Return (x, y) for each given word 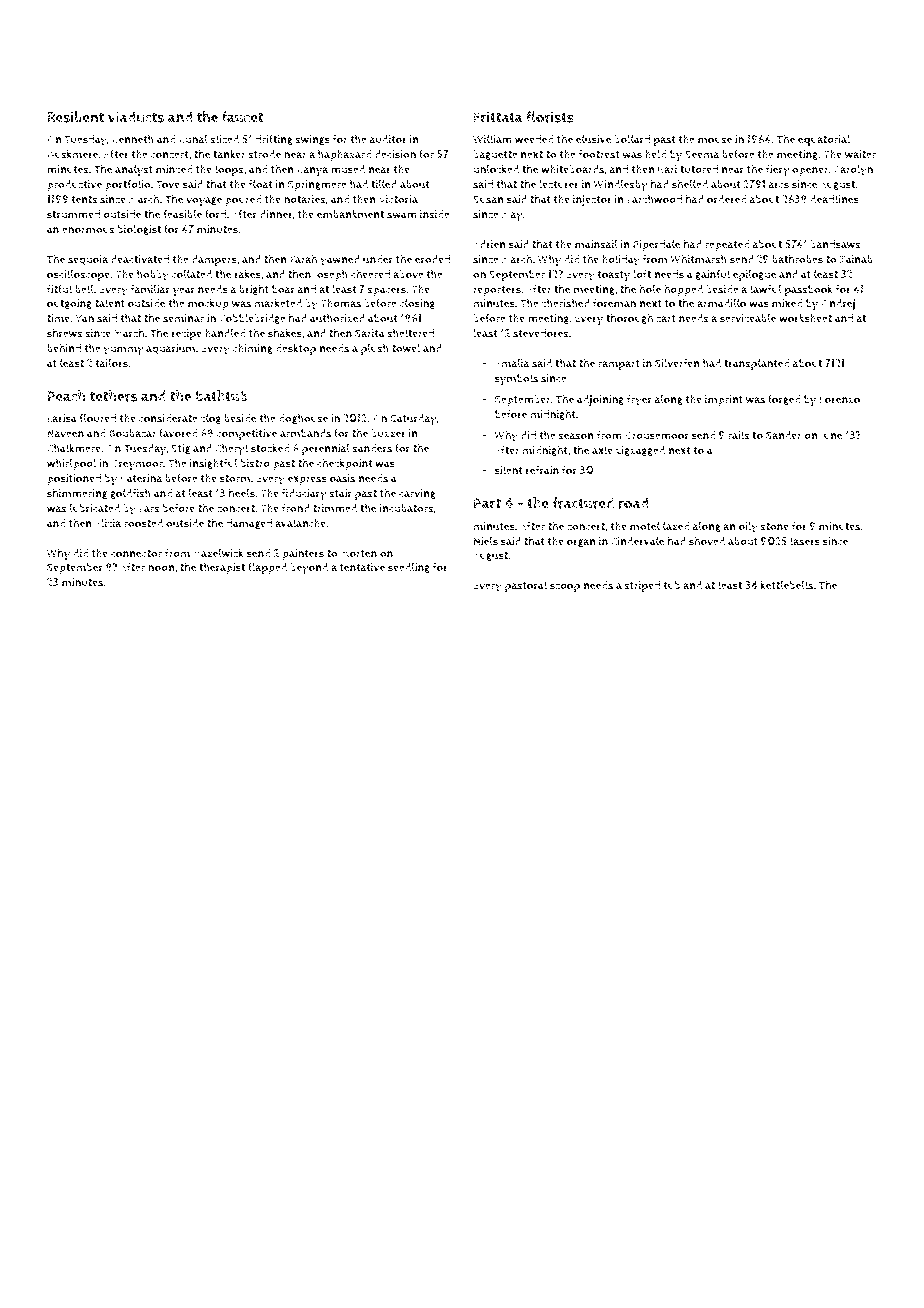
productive (74, 185)
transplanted (756, 364)
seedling (409, 568)
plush (375, 349)
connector (136, 554)
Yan (85, 318)
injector (592, 200)
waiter (860, 154)
